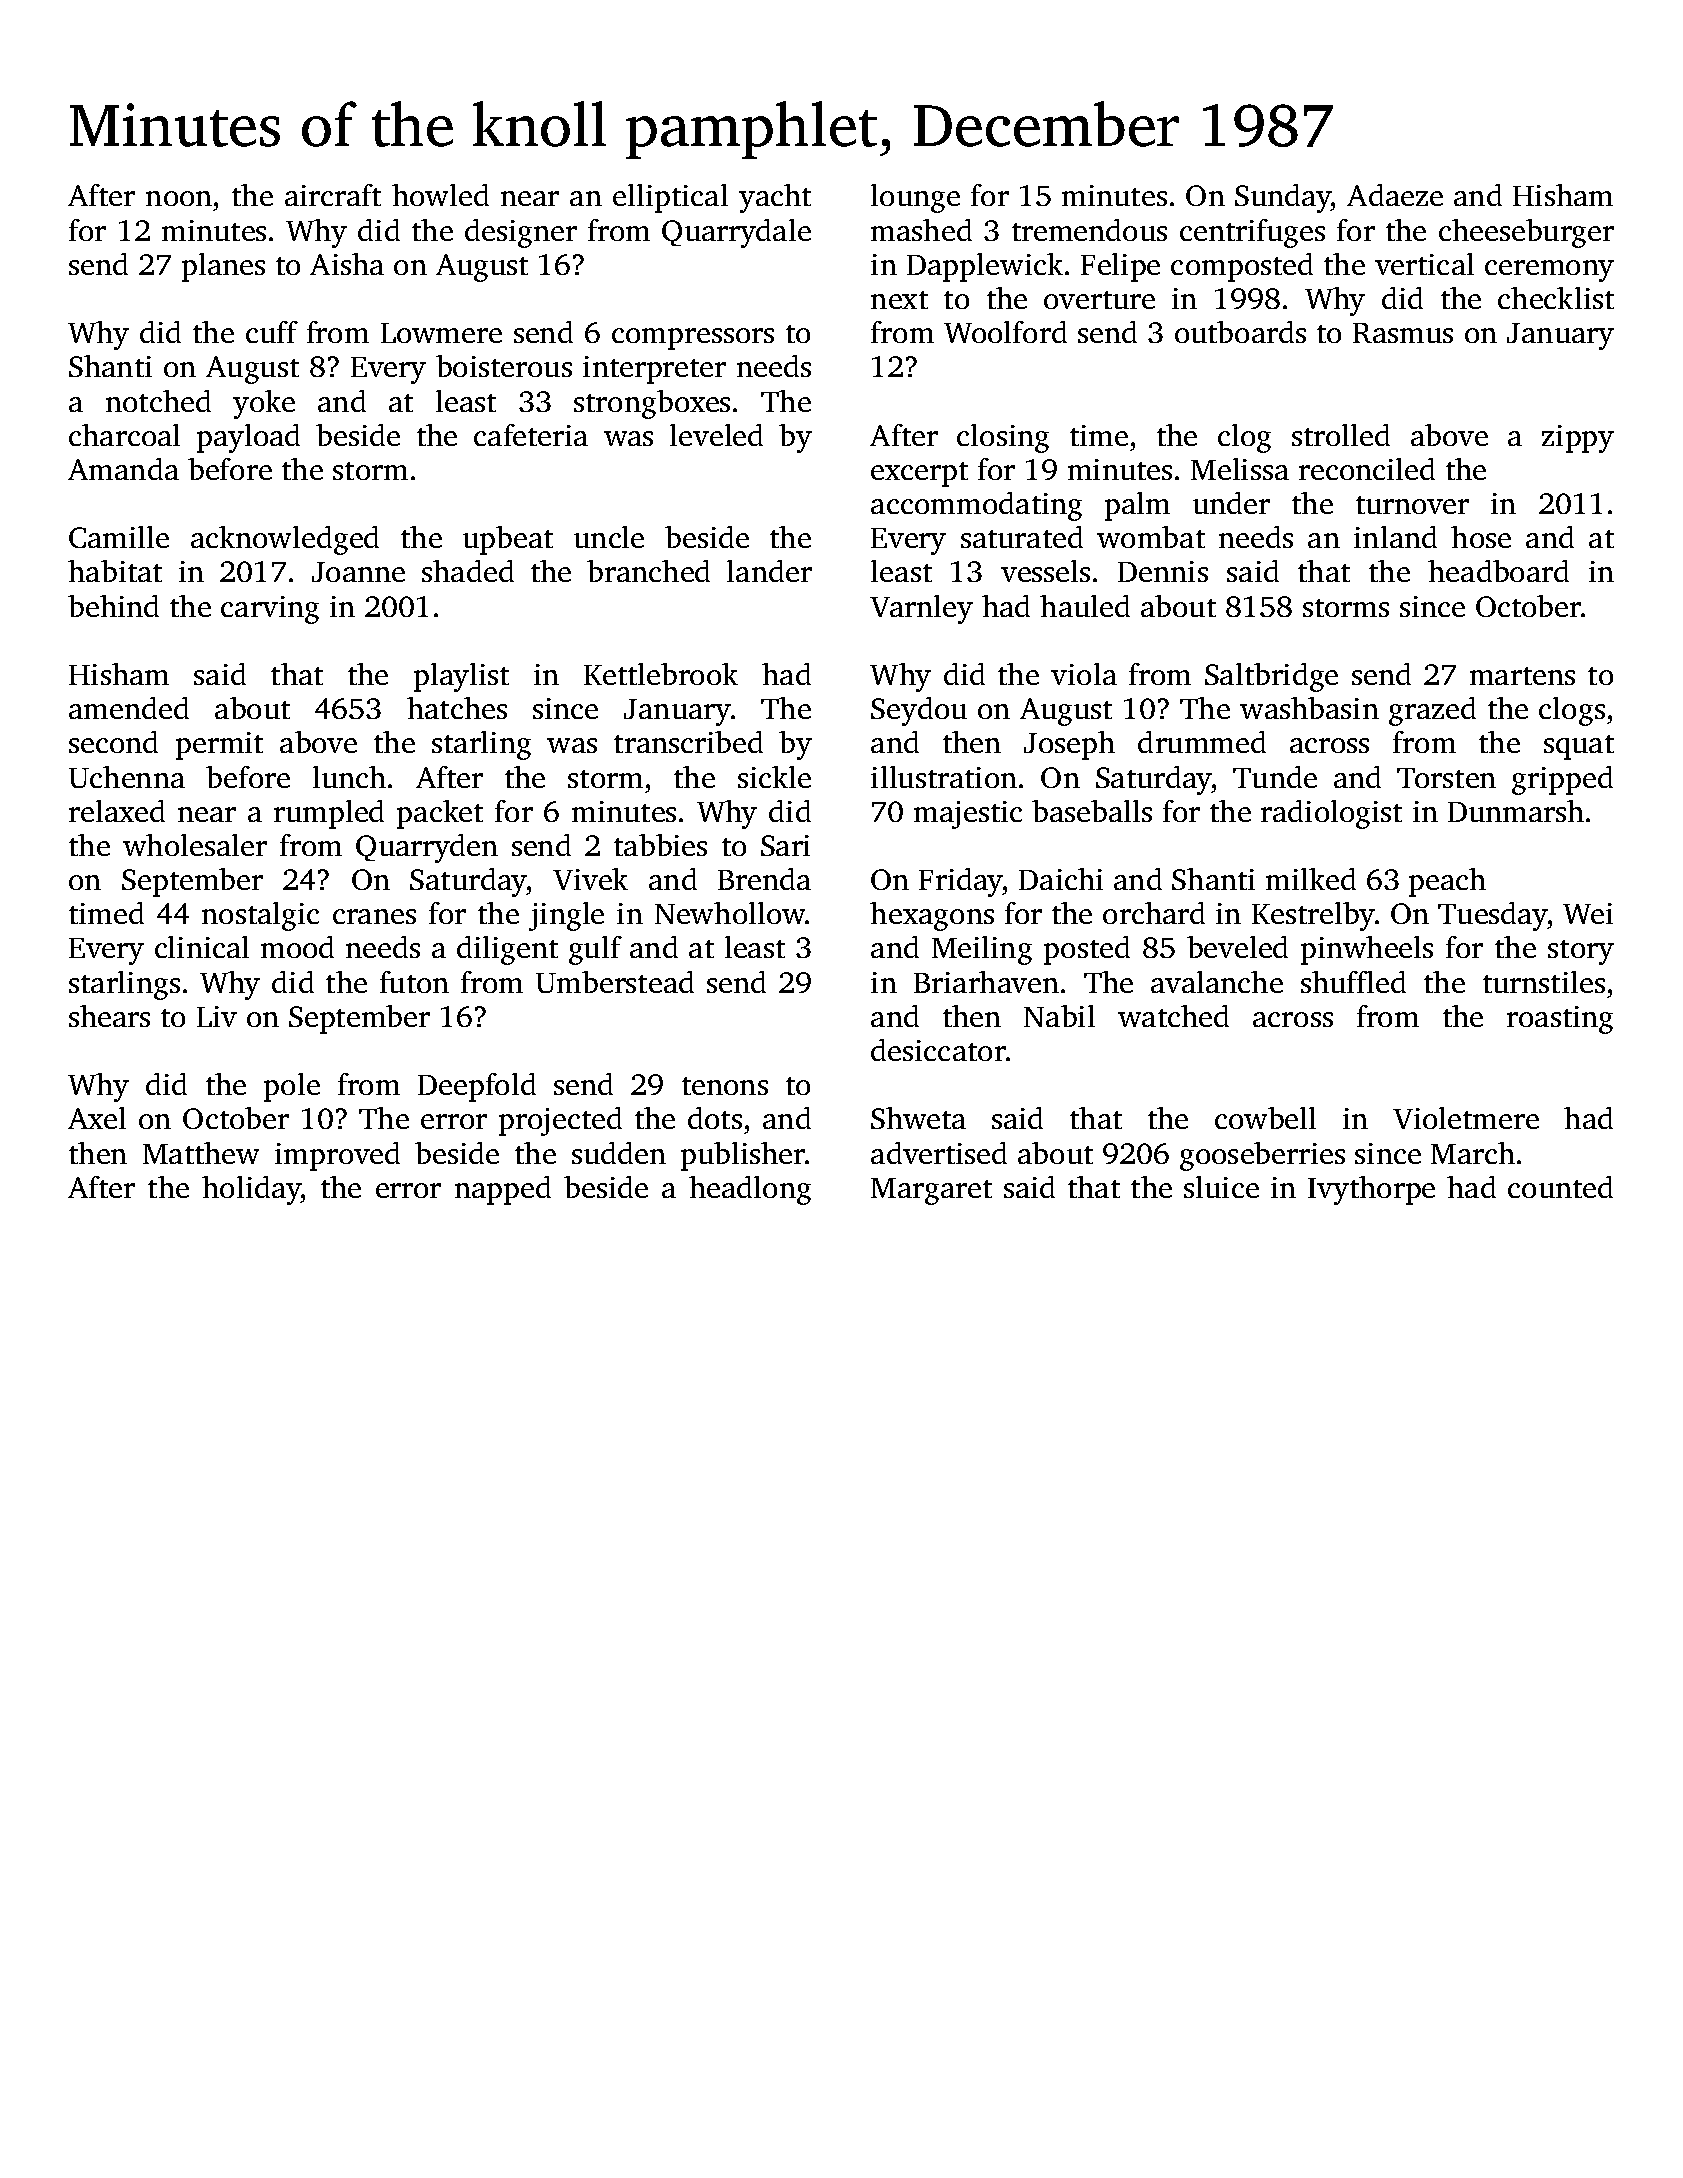 This screenshot has width=1683, height=2178. Describe the element at coordinates (109, 1016) in the screenshot. I see `shears` at that location.
